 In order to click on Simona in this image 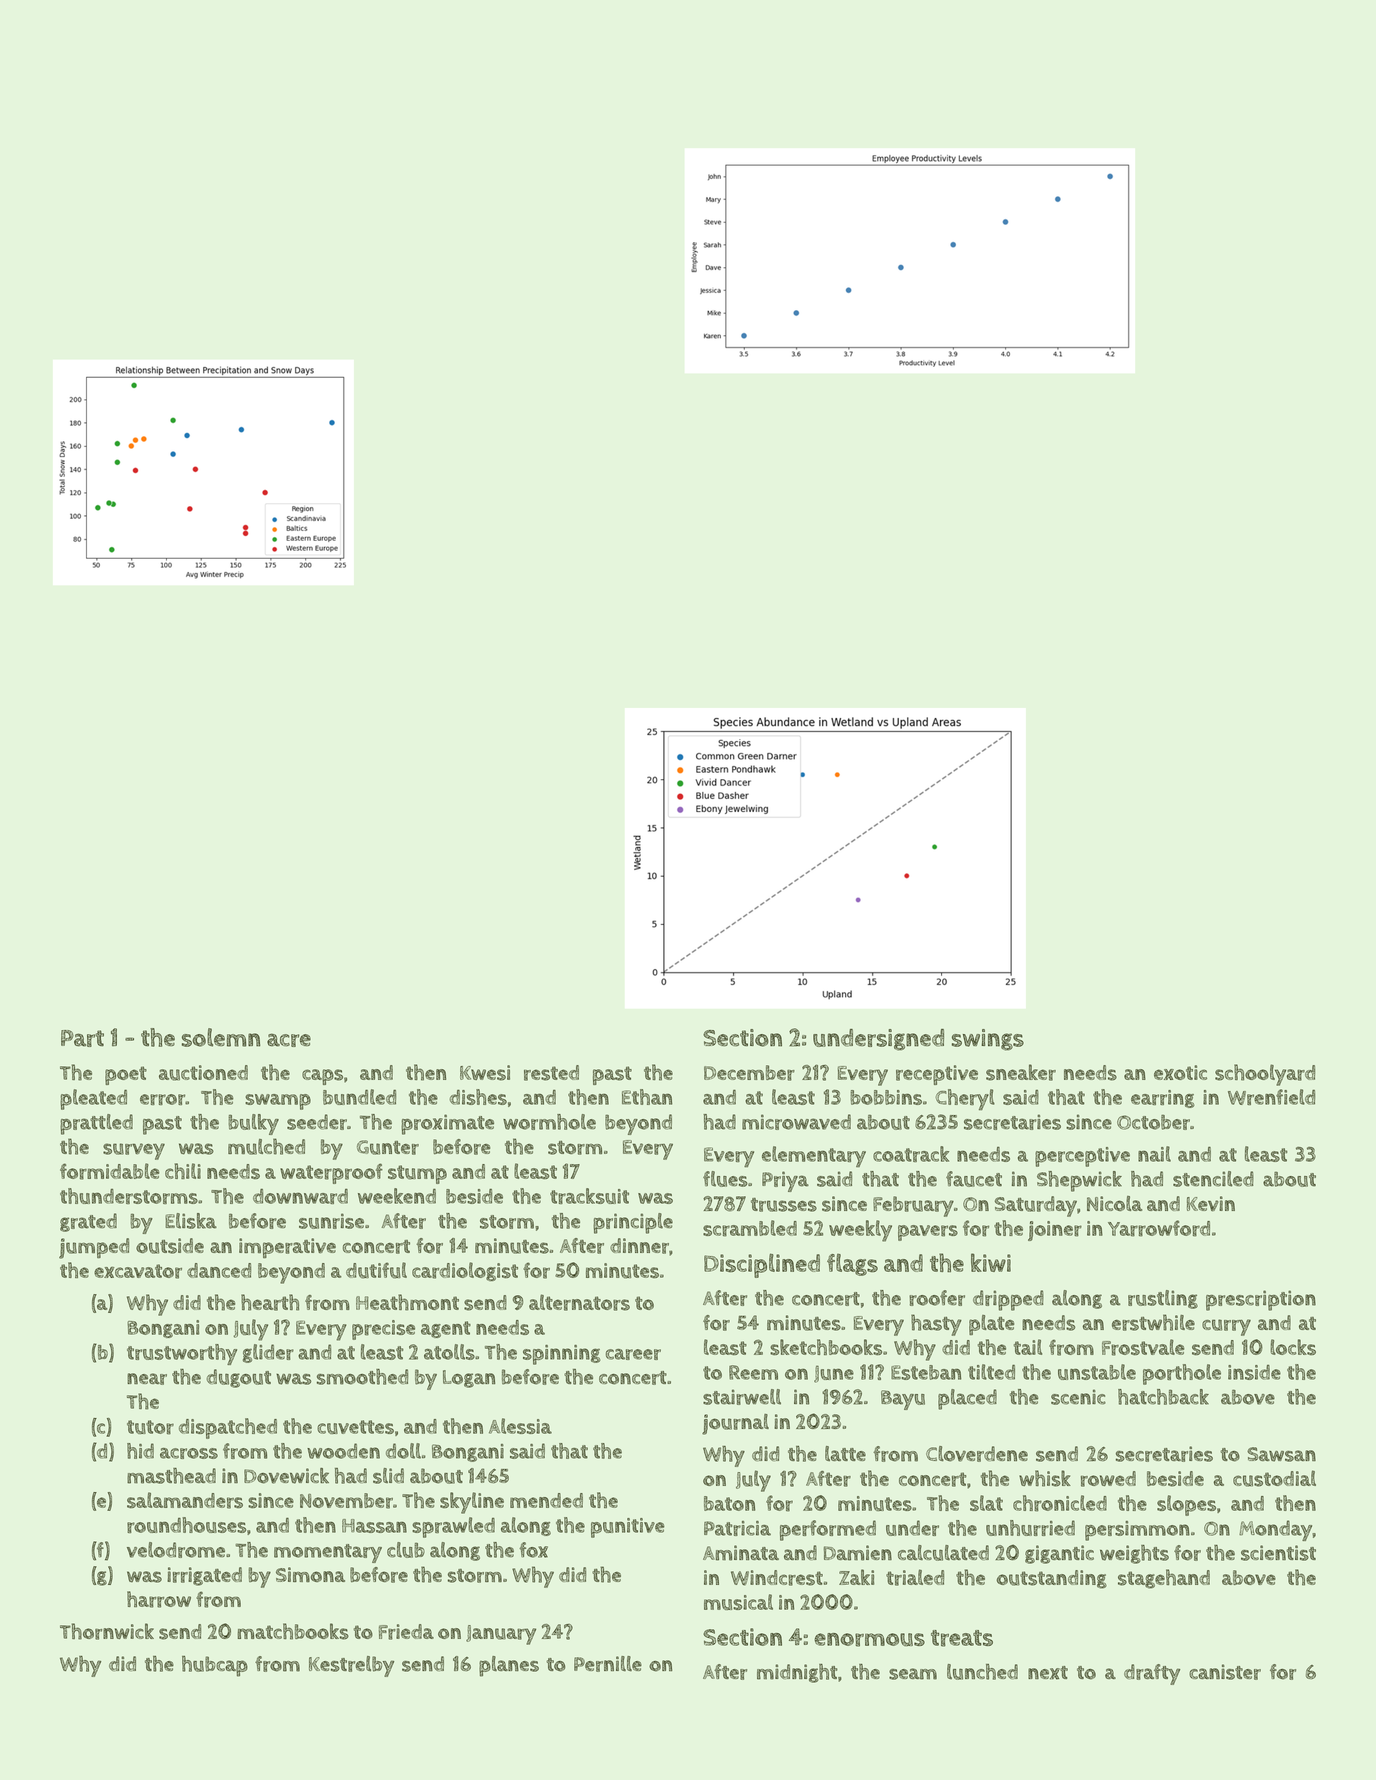, I will do `click(310, 1574)`.
